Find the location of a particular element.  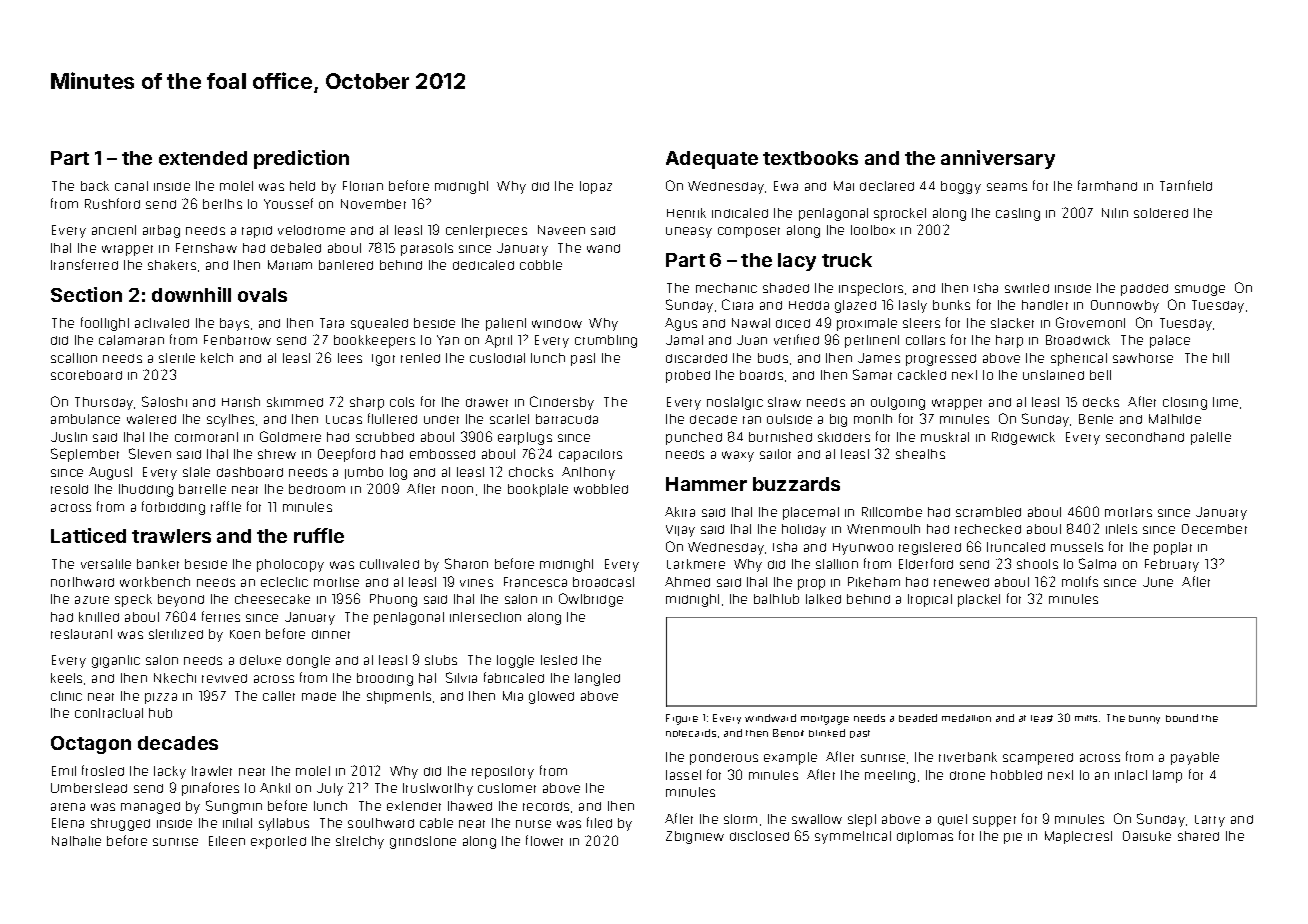

December is located at coordinates (1214, 529).
